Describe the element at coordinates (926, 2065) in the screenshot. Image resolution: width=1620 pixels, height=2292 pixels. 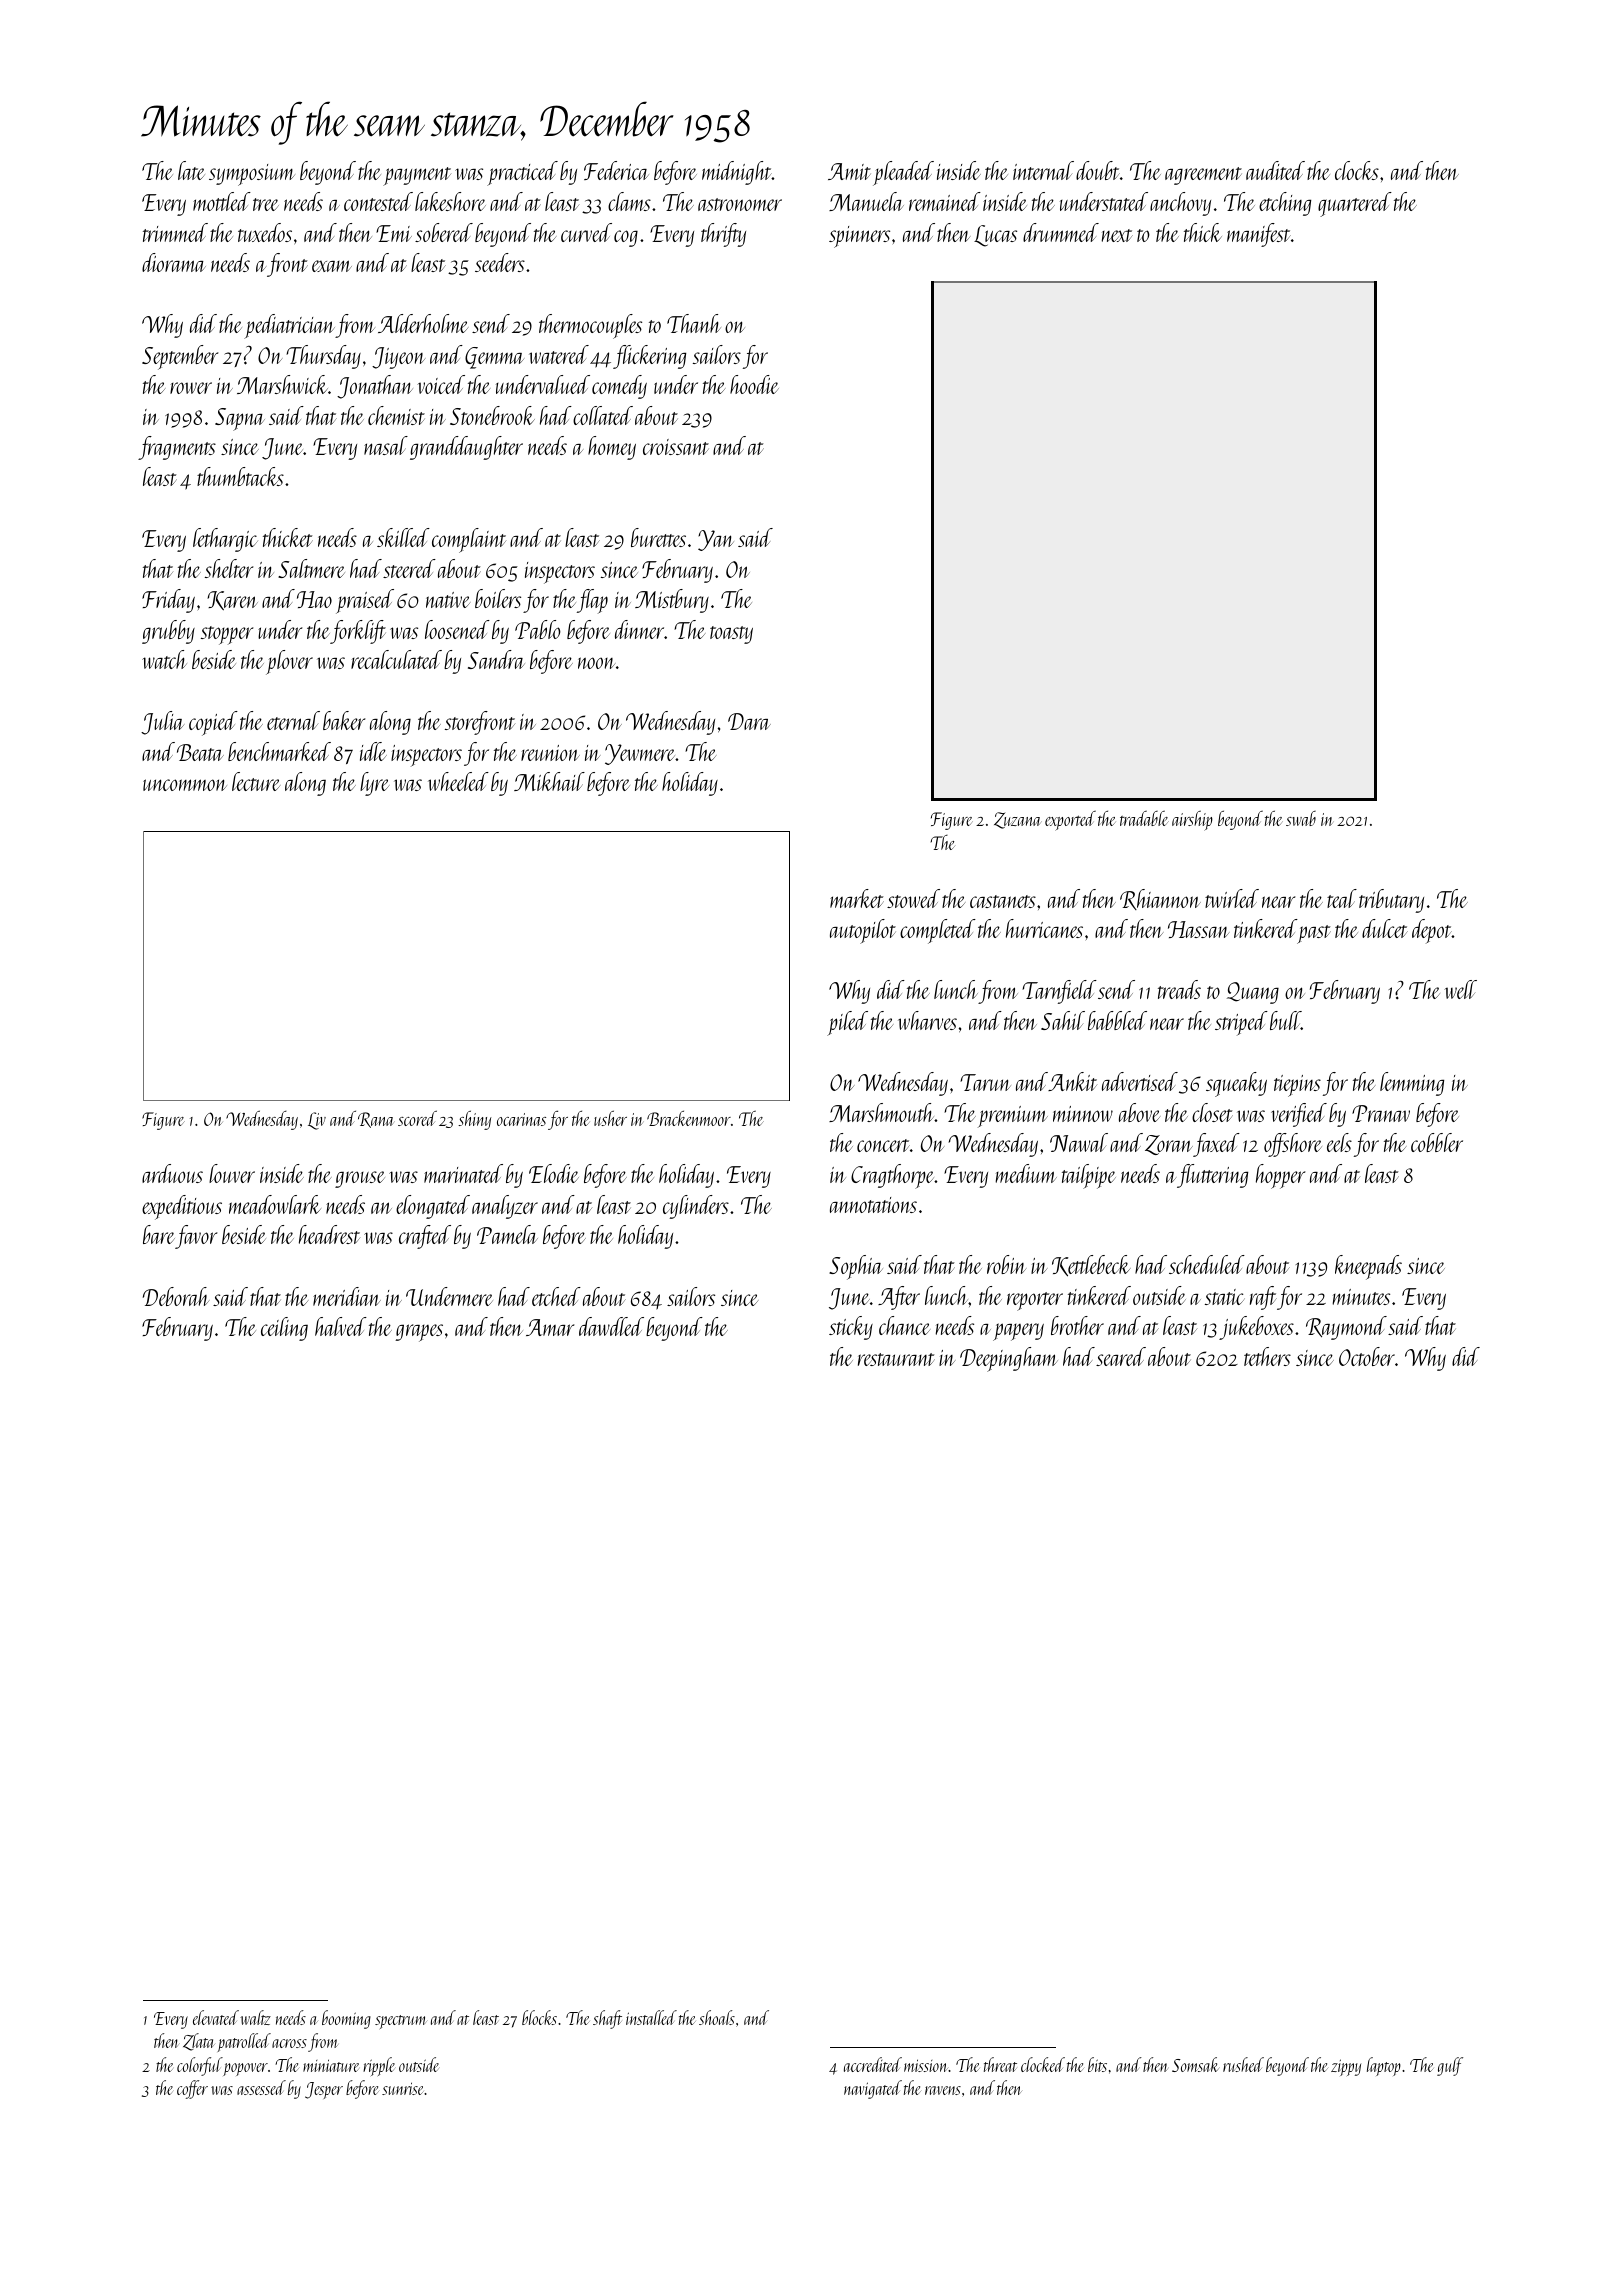
I see `mission` at that location.
